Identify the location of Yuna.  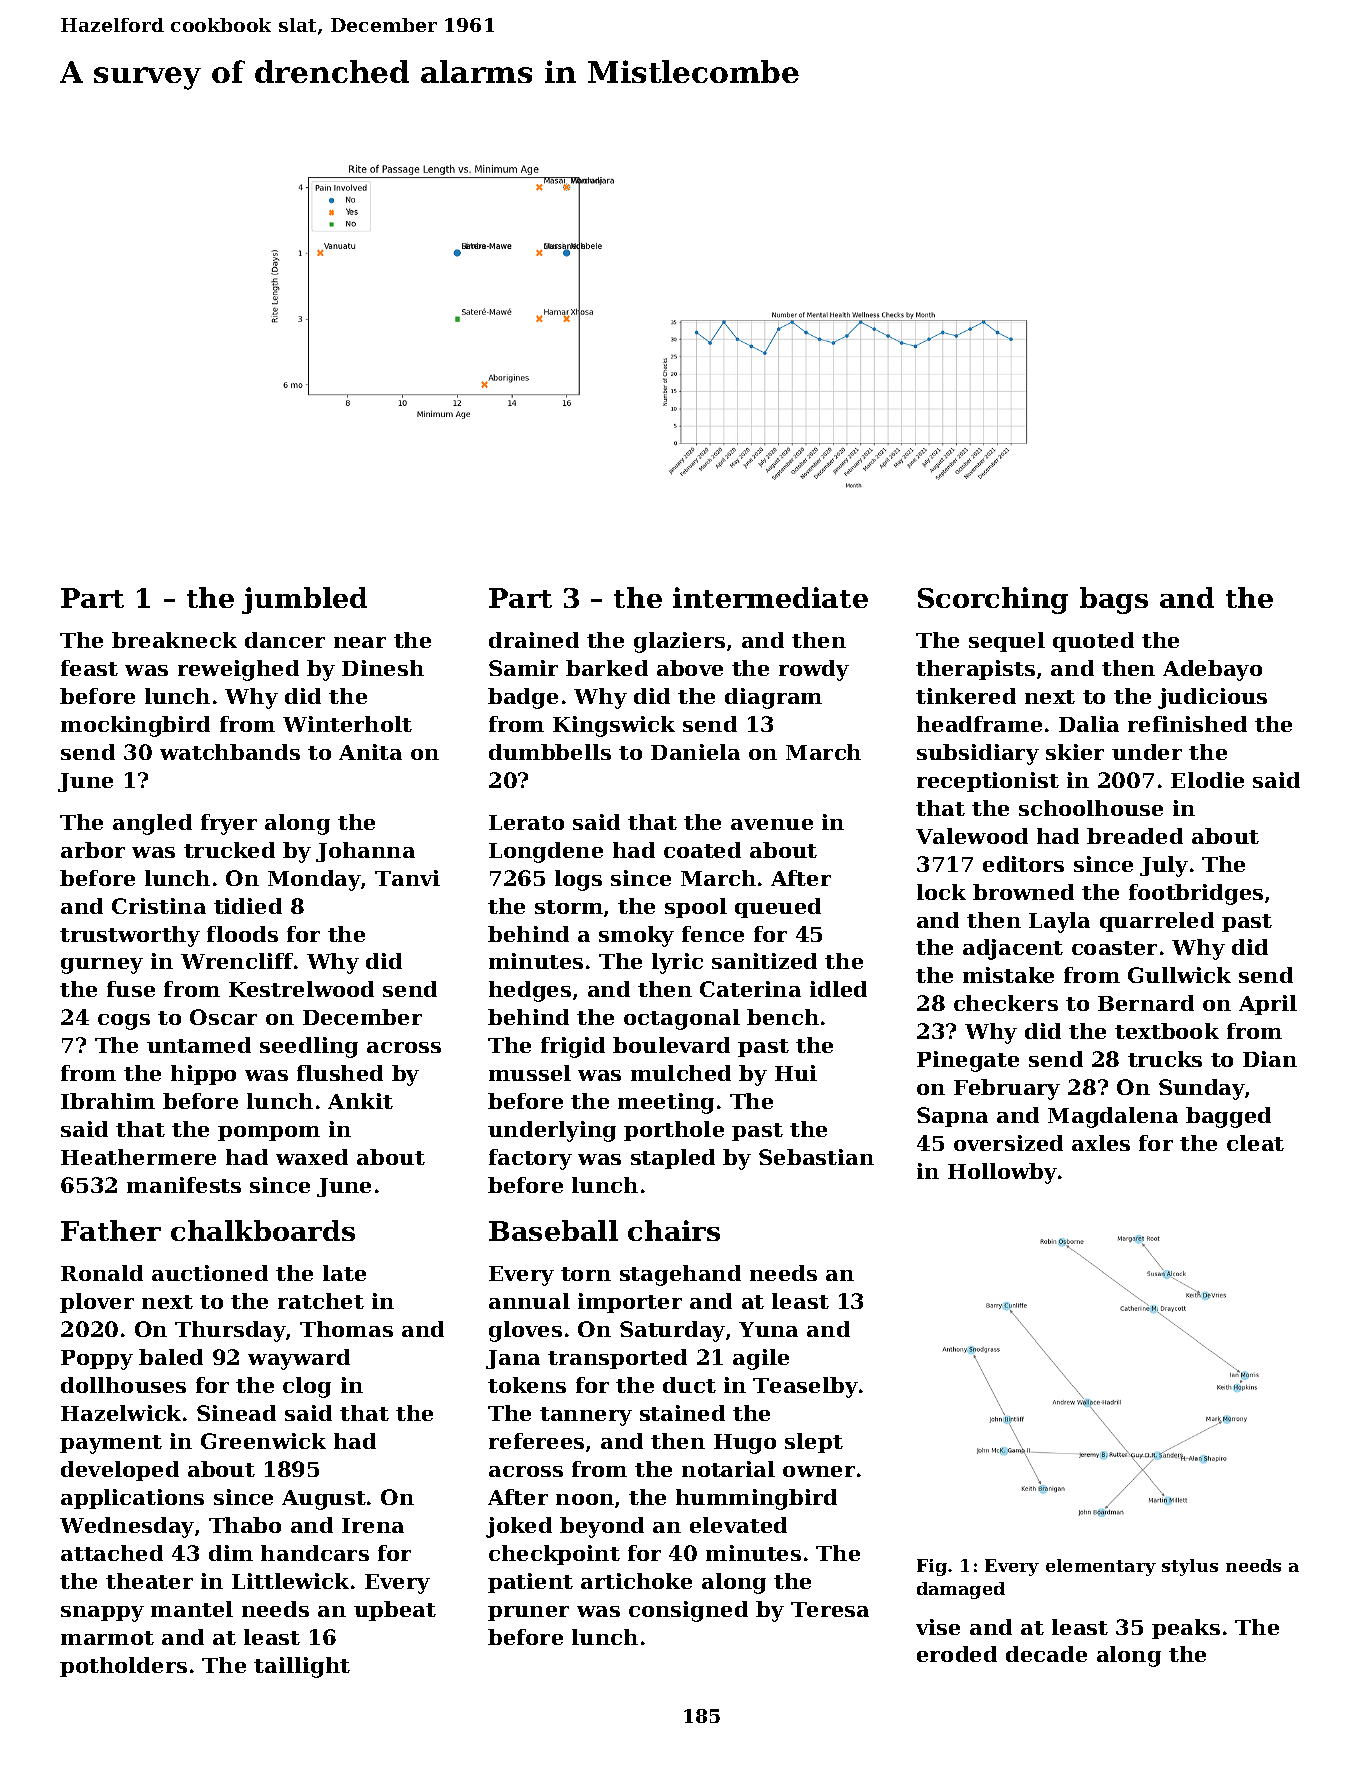
(768, 1329).
